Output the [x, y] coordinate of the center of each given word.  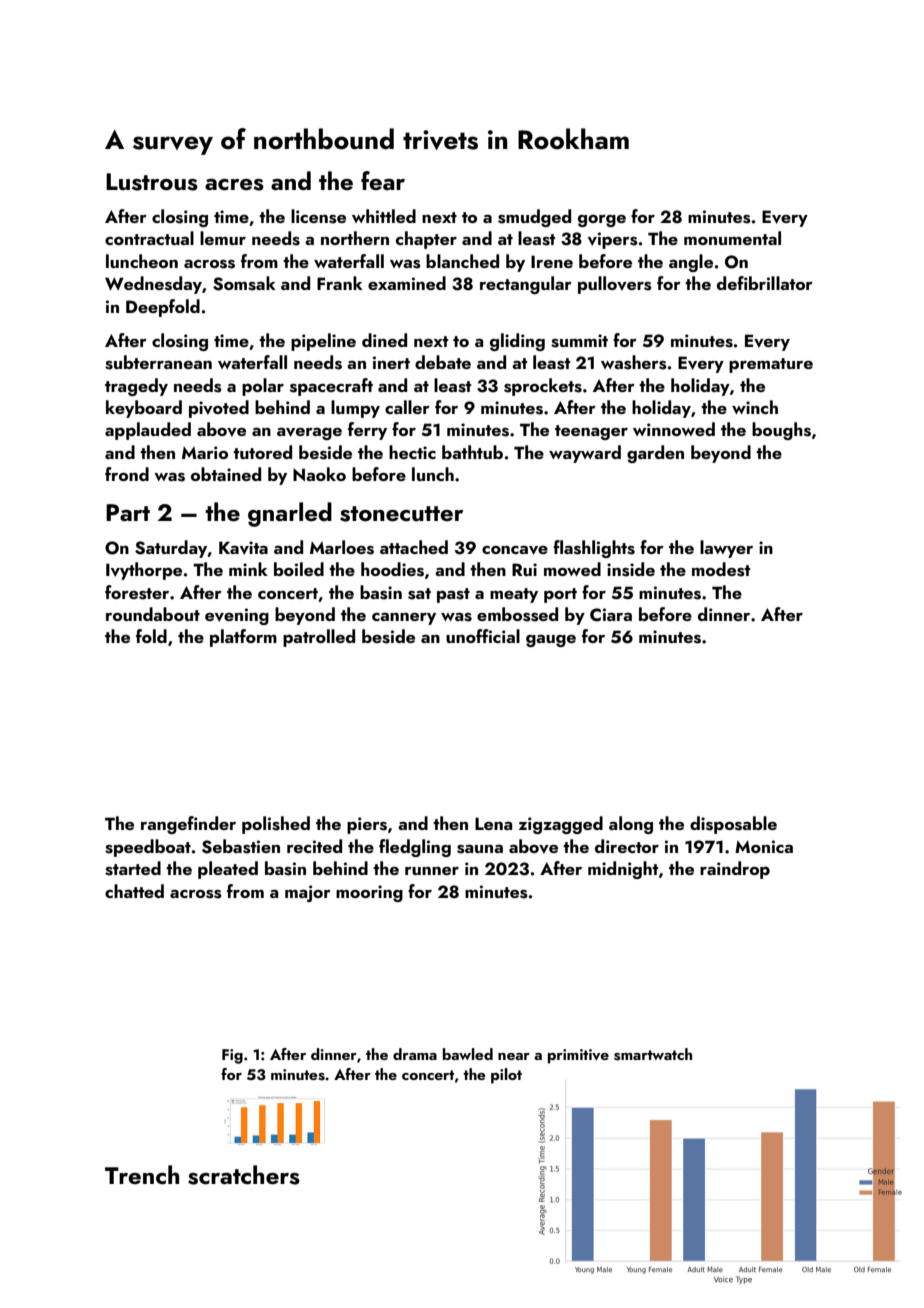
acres [234, 185]
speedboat [148, 848]
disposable [733, 825]
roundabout [153, 614]
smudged [534, 218]
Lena [493, 823]
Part [128, 512]
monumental [732, 238]
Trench [142, 1174]
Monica [764, 846]
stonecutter [401, 514]
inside [631, 569]
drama [415, 1054]
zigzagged [561, 825]
